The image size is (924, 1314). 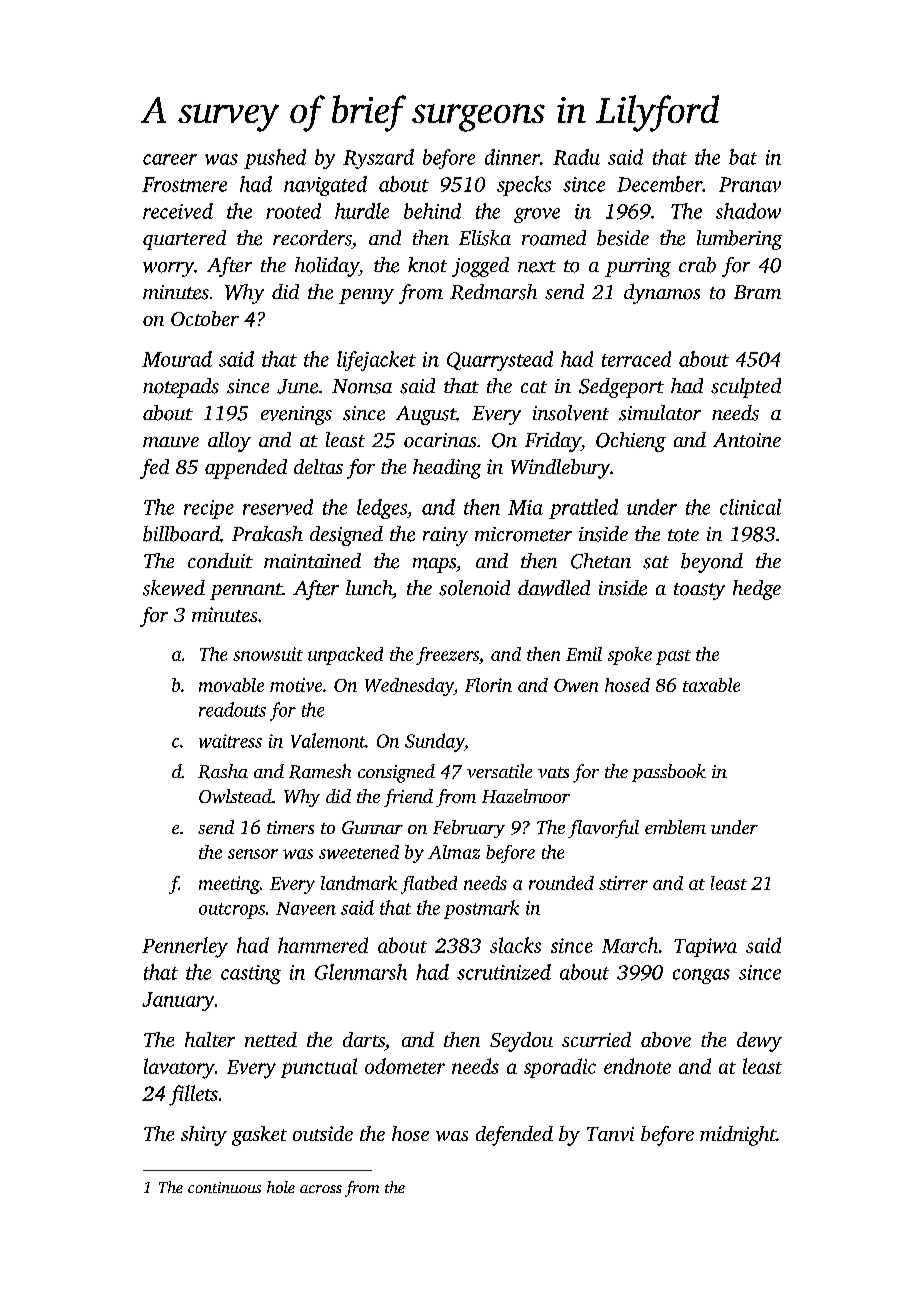 What do you see at coordinates (409, 687) in the image?
I see `Wednesday` at bounding box center [409, 687].
